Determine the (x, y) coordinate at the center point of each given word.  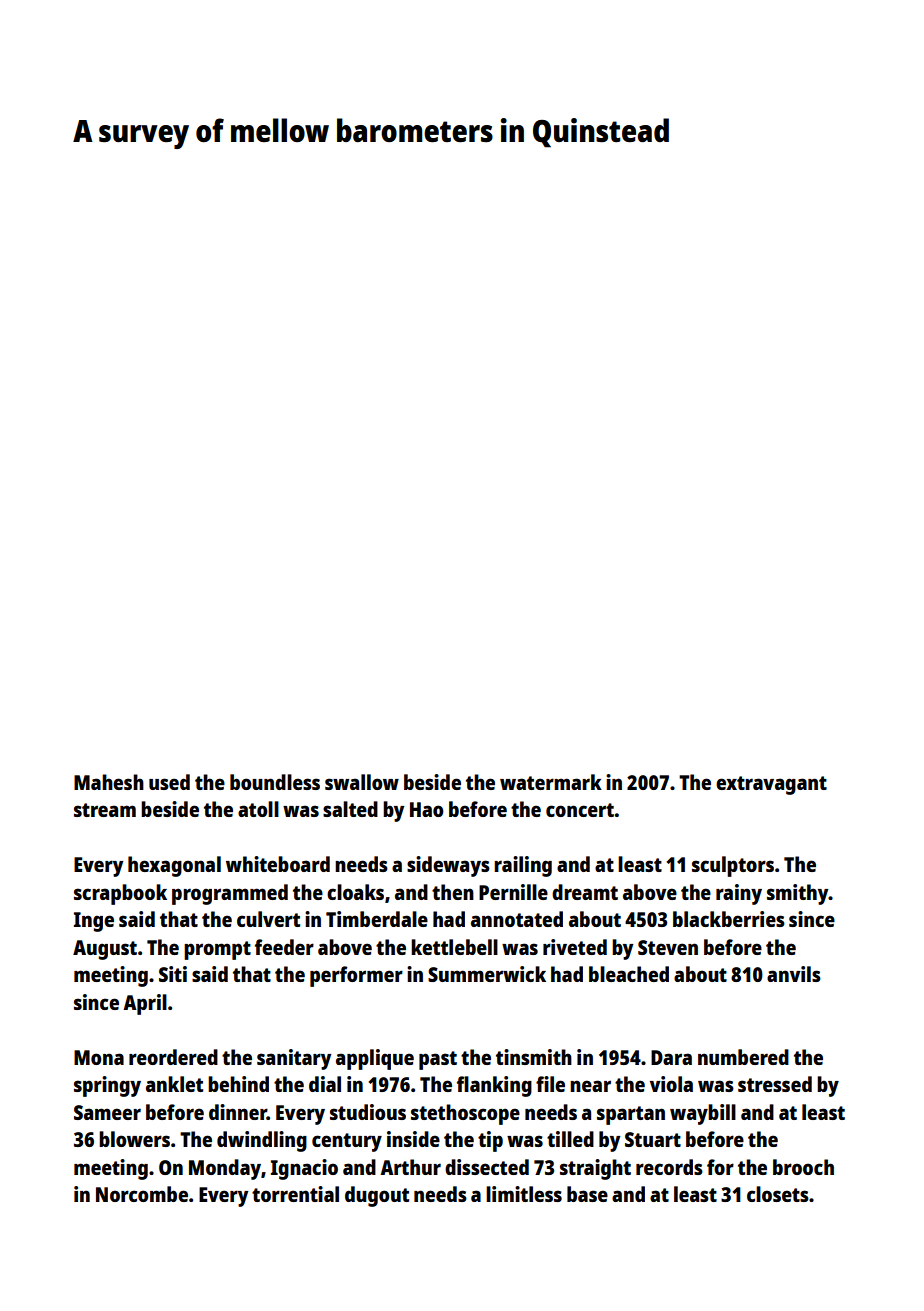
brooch (803, 1167)
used (169, 782)
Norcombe (142, 1194)
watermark (551, 782)
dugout (377, 1196)
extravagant (771, 785)
